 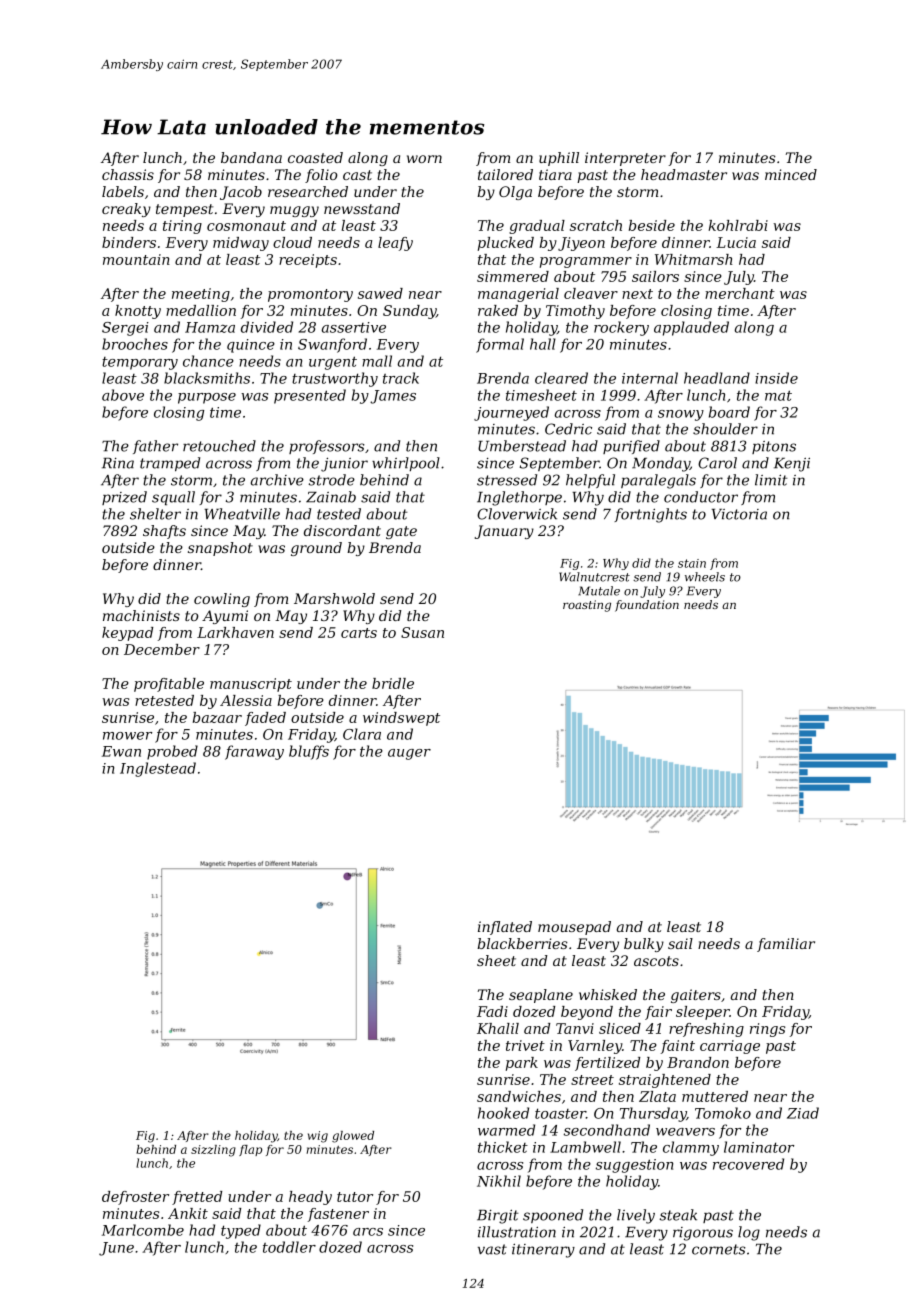 I want to click on archive, so click(x=277, y=480).
